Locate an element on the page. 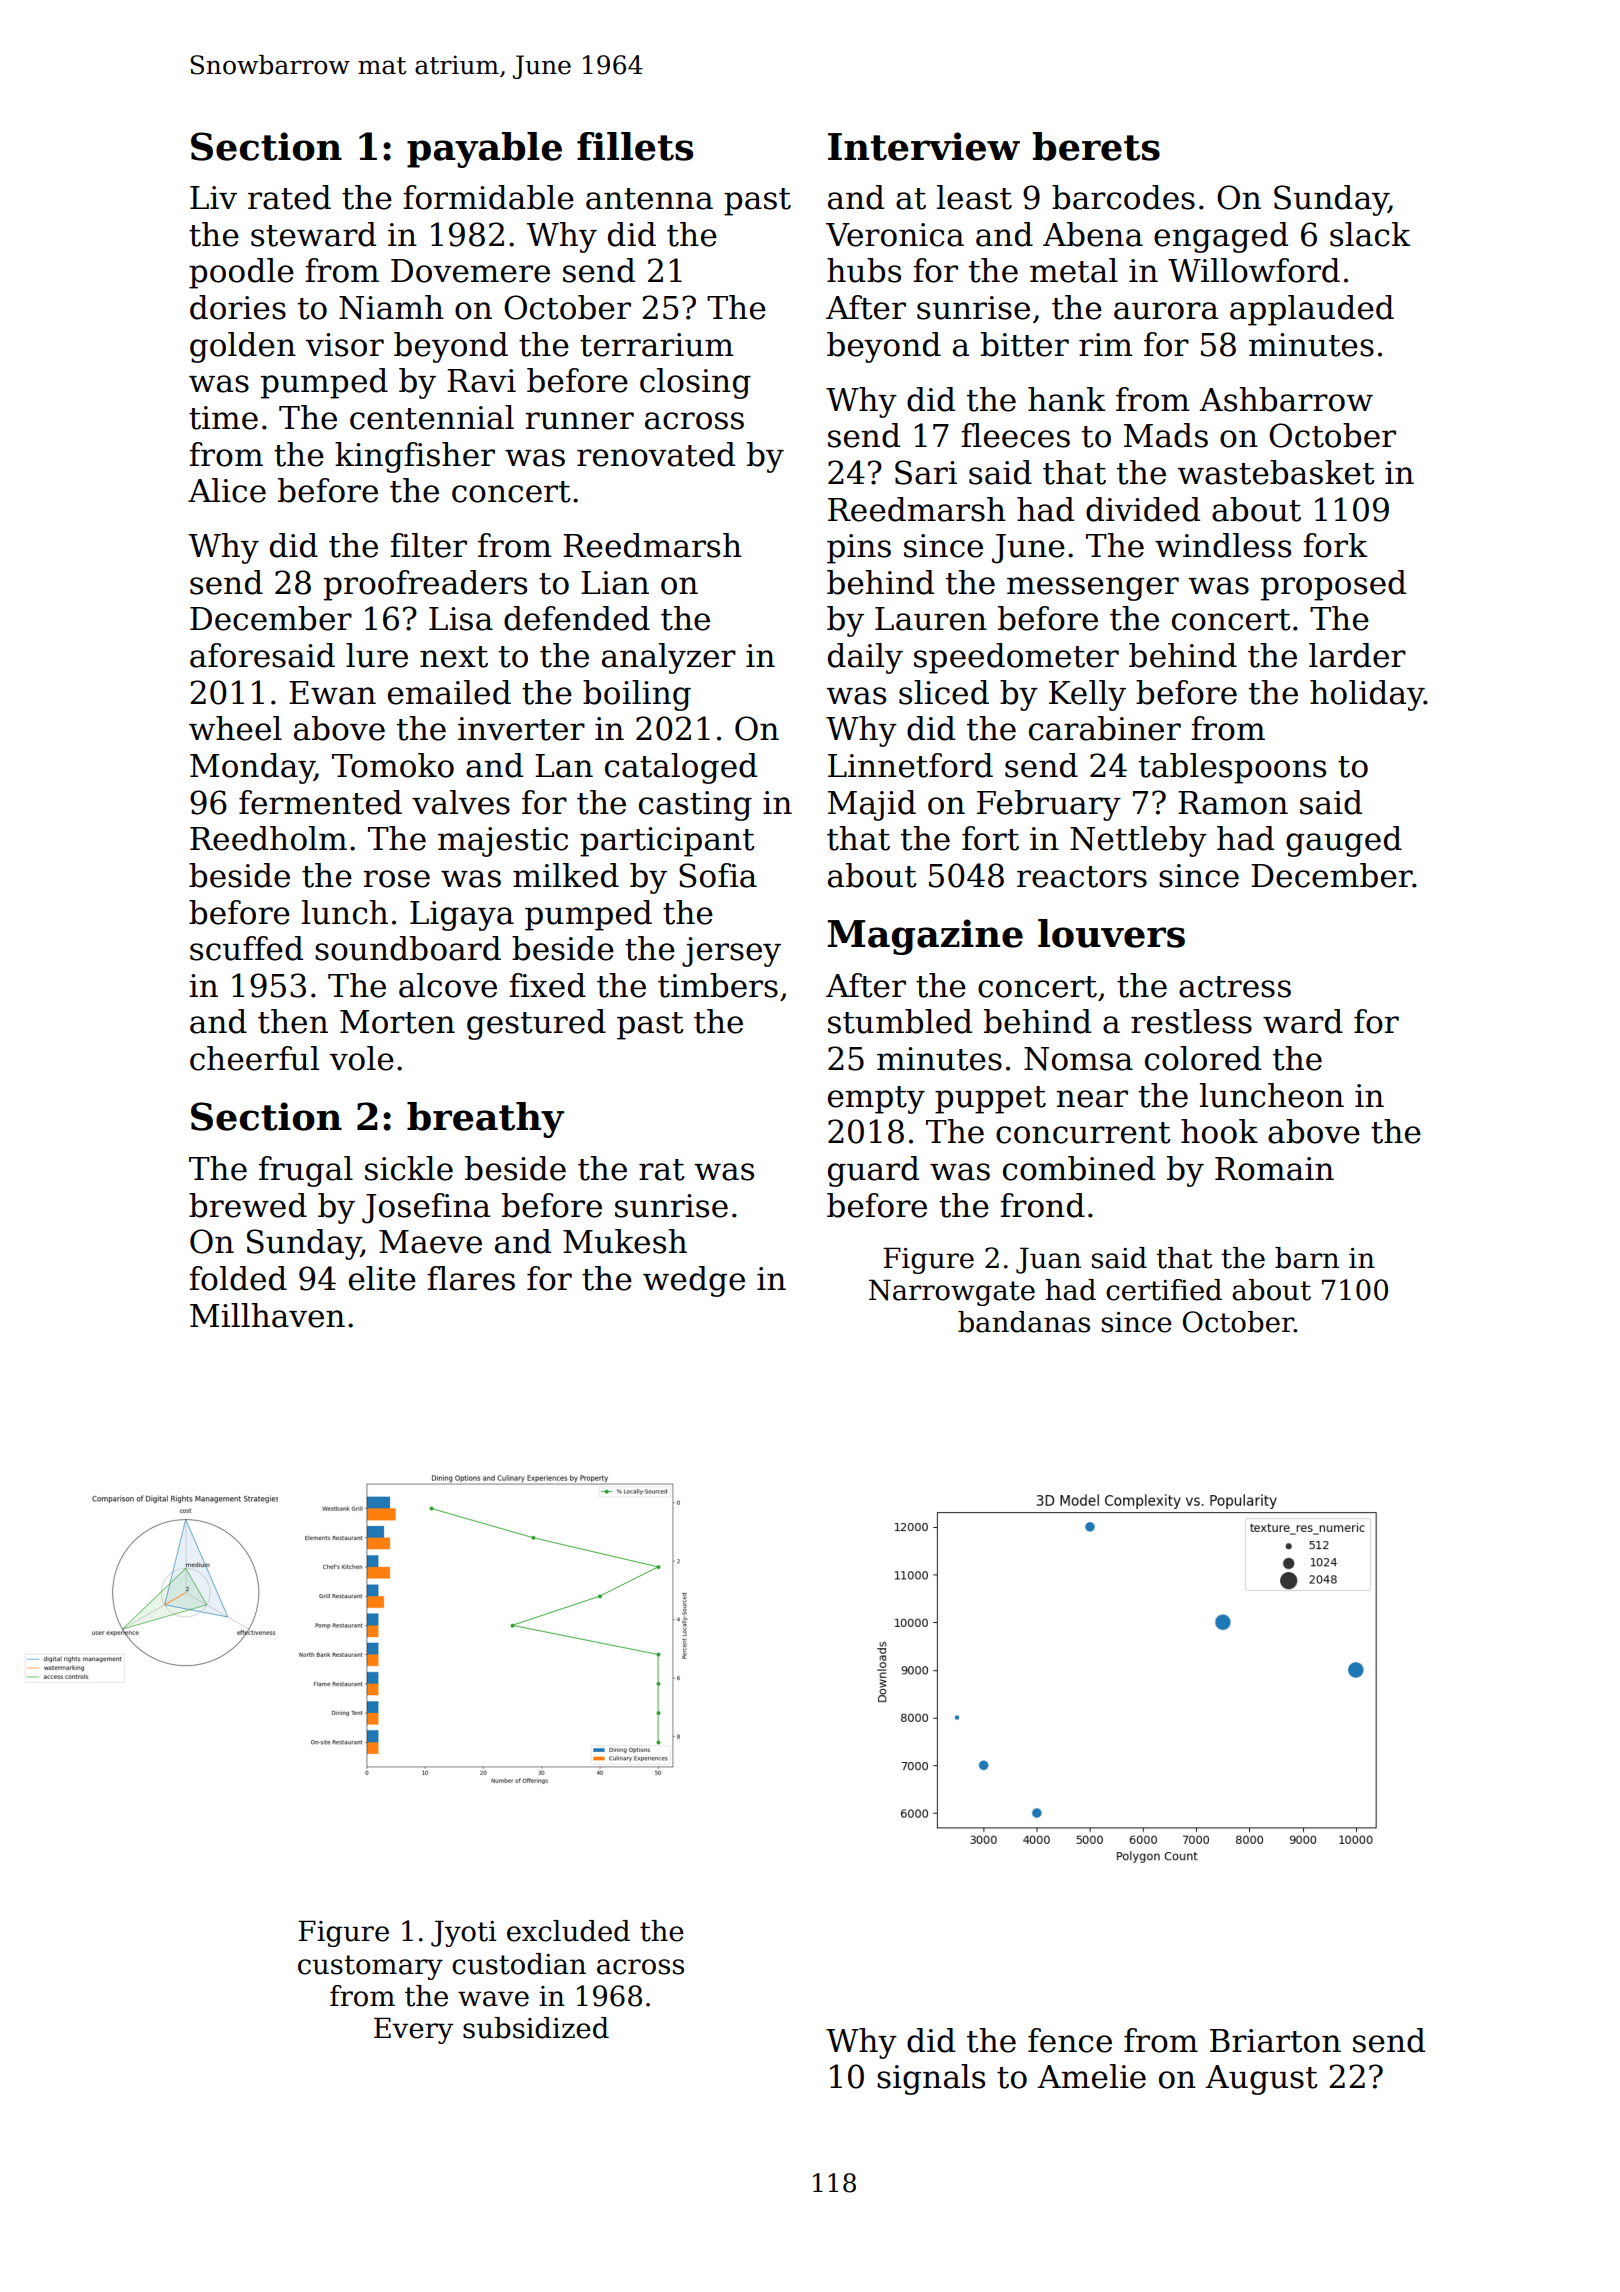 The width and height of the document is (1620, 2292). hubs is located at coordinates (864, 270).
